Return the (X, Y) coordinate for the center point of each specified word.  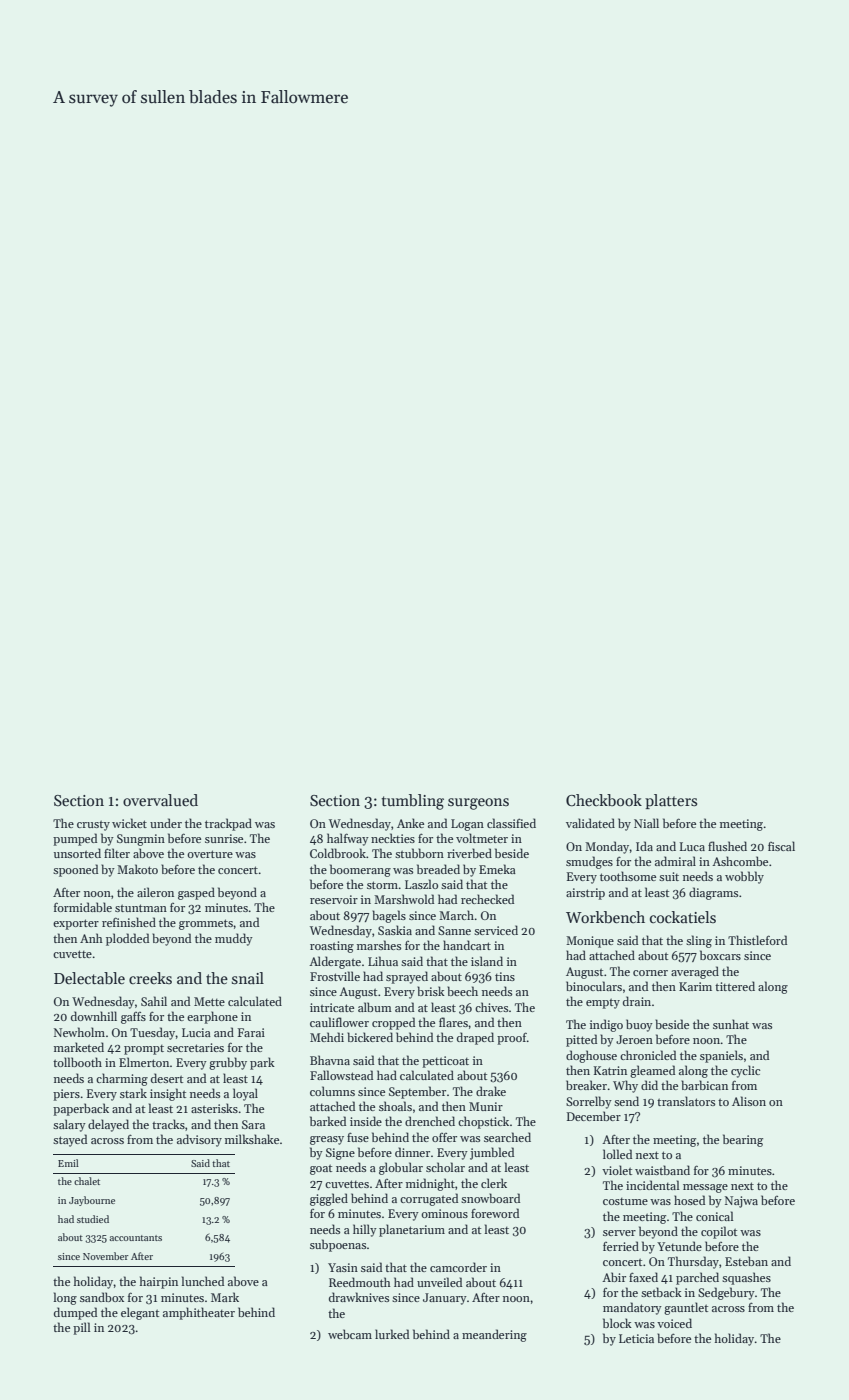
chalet (87, 1181)
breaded (438, 869)
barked (328, 1121)
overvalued (160, 800)
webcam (350, 1334)
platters (671, 801)
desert (167, 1078)
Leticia (636, 1338)
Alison (749, 1101)
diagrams (713, 893)
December (594, 1116)
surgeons (478, 804)
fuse (358, 1137)
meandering (494, 1335)
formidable (83, 907)
